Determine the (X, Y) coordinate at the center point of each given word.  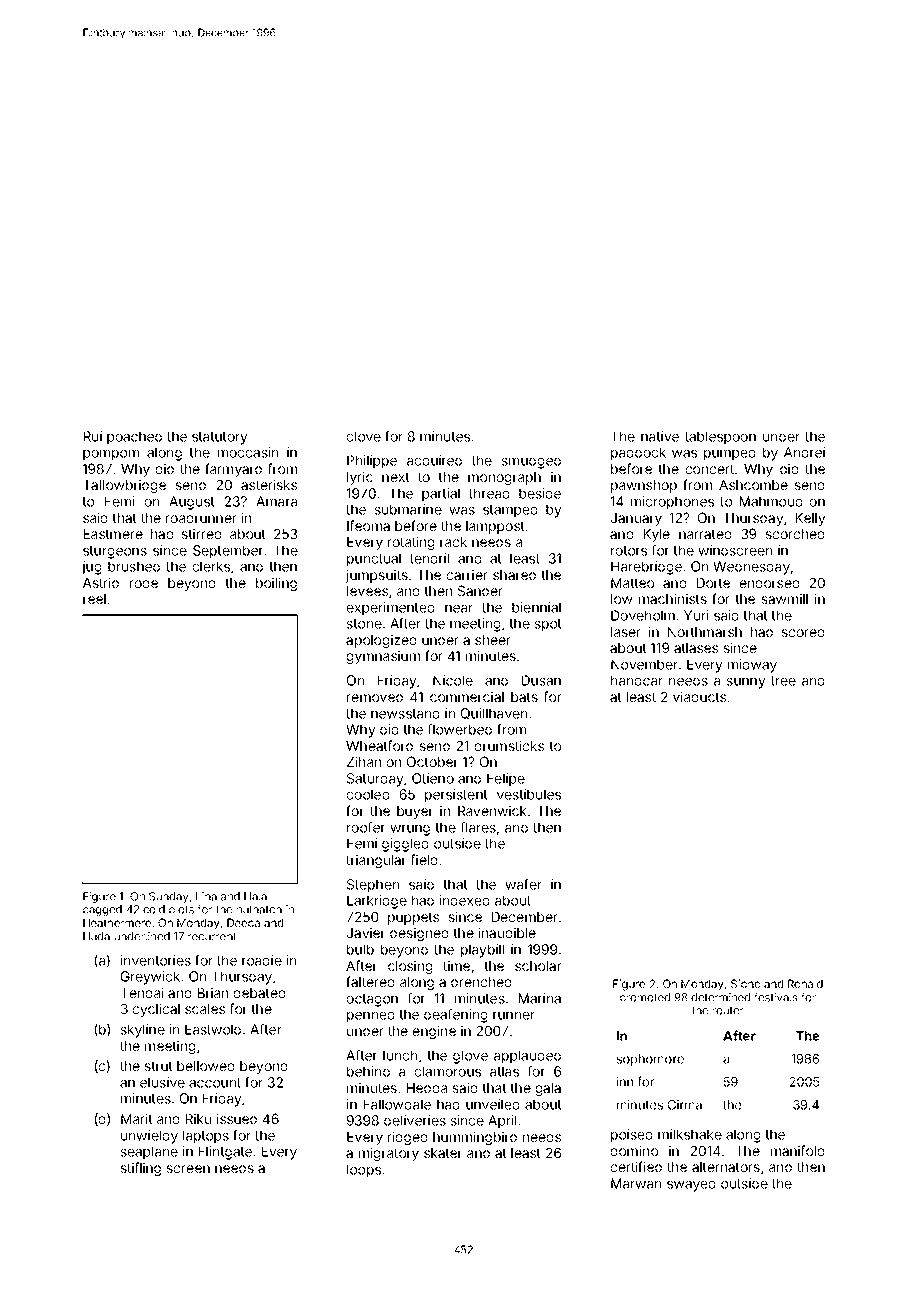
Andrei (804, 452)
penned (370, 1016)
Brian (213, 992)
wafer (523, 884)
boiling (276, 584)
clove (364, 436)
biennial (536, 607)
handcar (636, 680)
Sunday (169, 897)
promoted (645, 998)
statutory (220, 438)
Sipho (745, 984)
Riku (198, 1118)
